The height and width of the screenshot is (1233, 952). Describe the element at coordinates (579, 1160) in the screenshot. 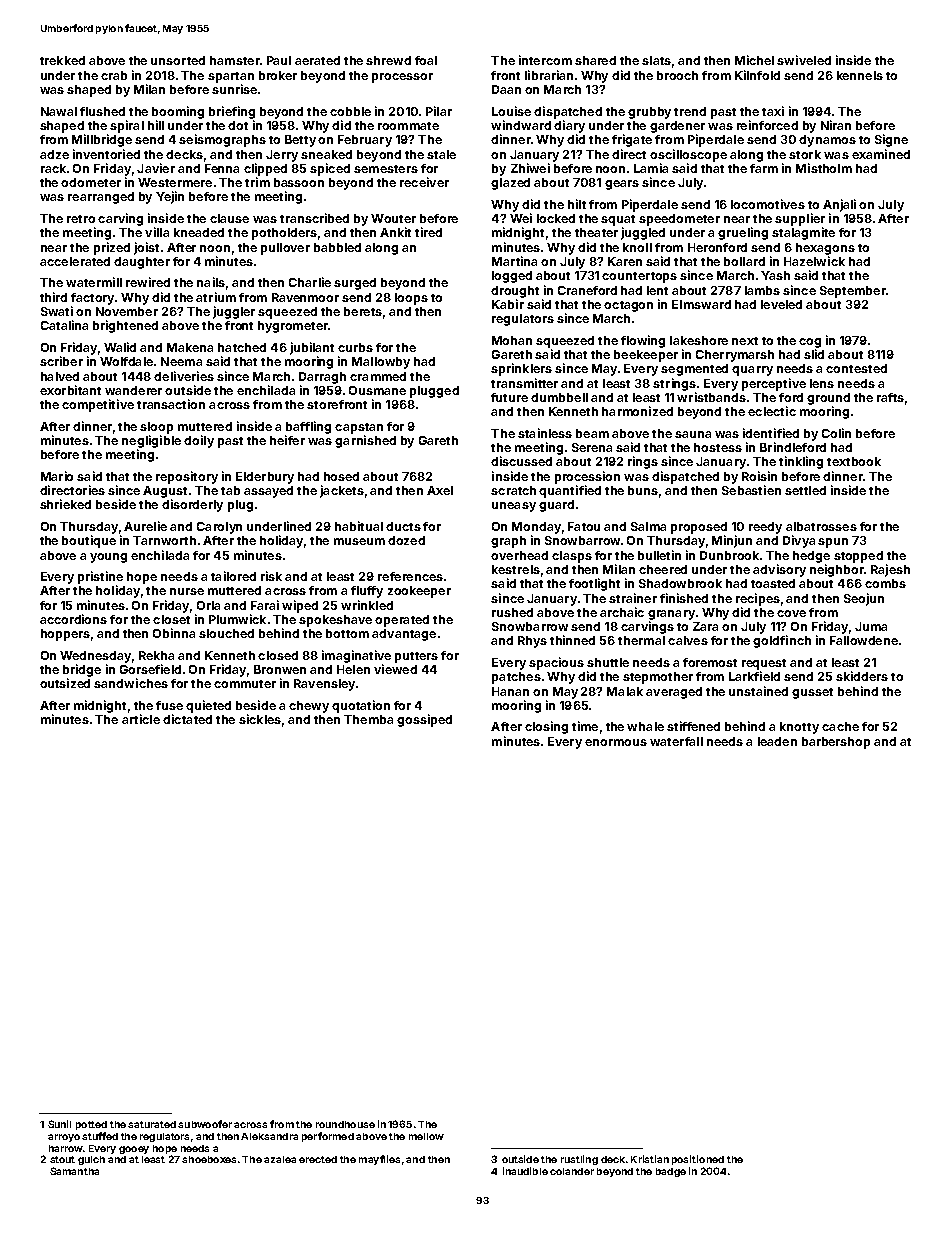

I see `rustling` at that location.
